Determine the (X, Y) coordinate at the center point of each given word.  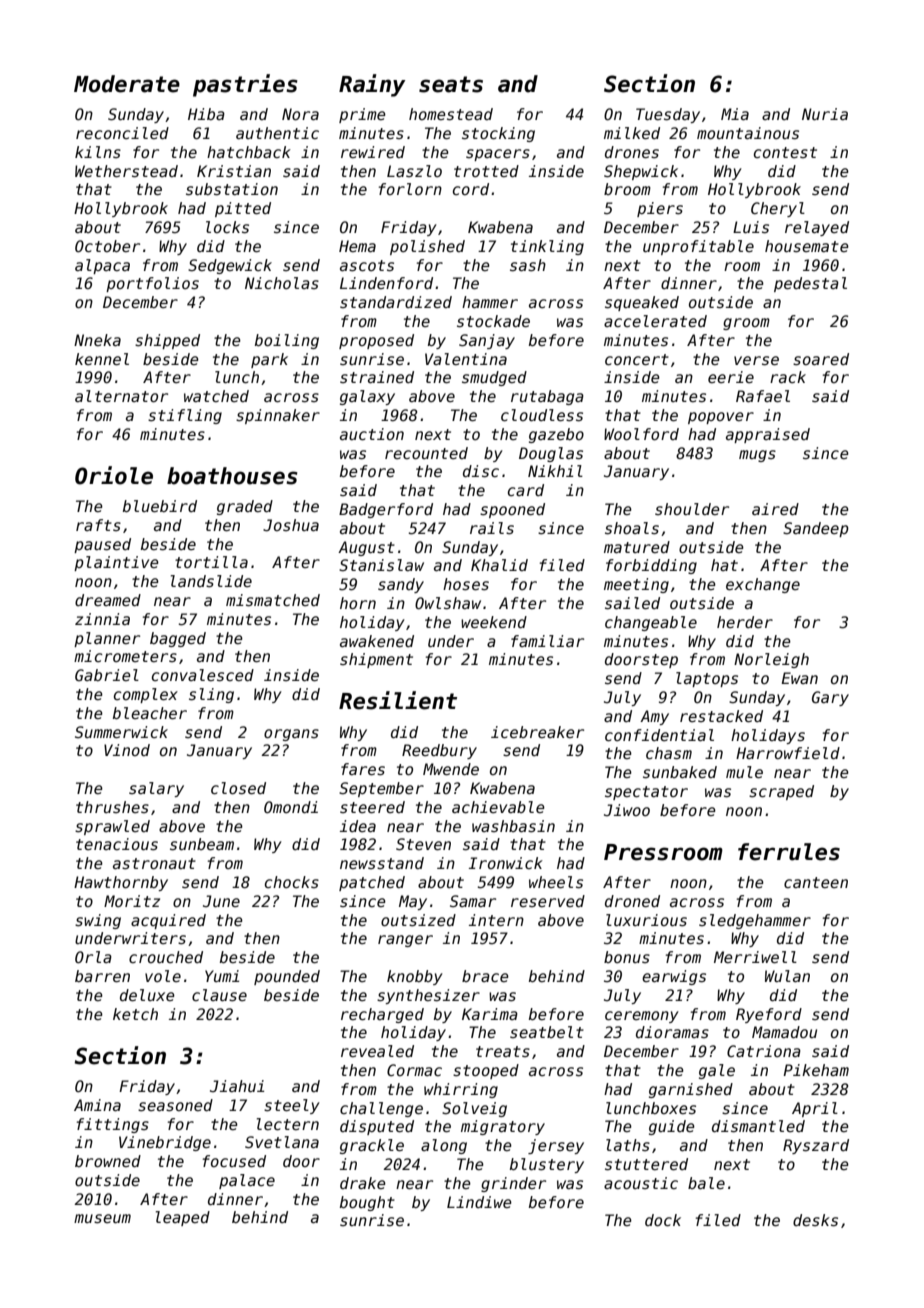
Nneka (97, 340)
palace (247, 1181)
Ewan (799, 678)
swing (98, 921)
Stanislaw (381, 565)
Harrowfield (788, 753)
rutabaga (547, 397)
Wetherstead (126, 171)
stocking (498, 134)
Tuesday (668, 115)
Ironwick (506, 863)
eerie (731, 377)
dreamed (108, 600)
